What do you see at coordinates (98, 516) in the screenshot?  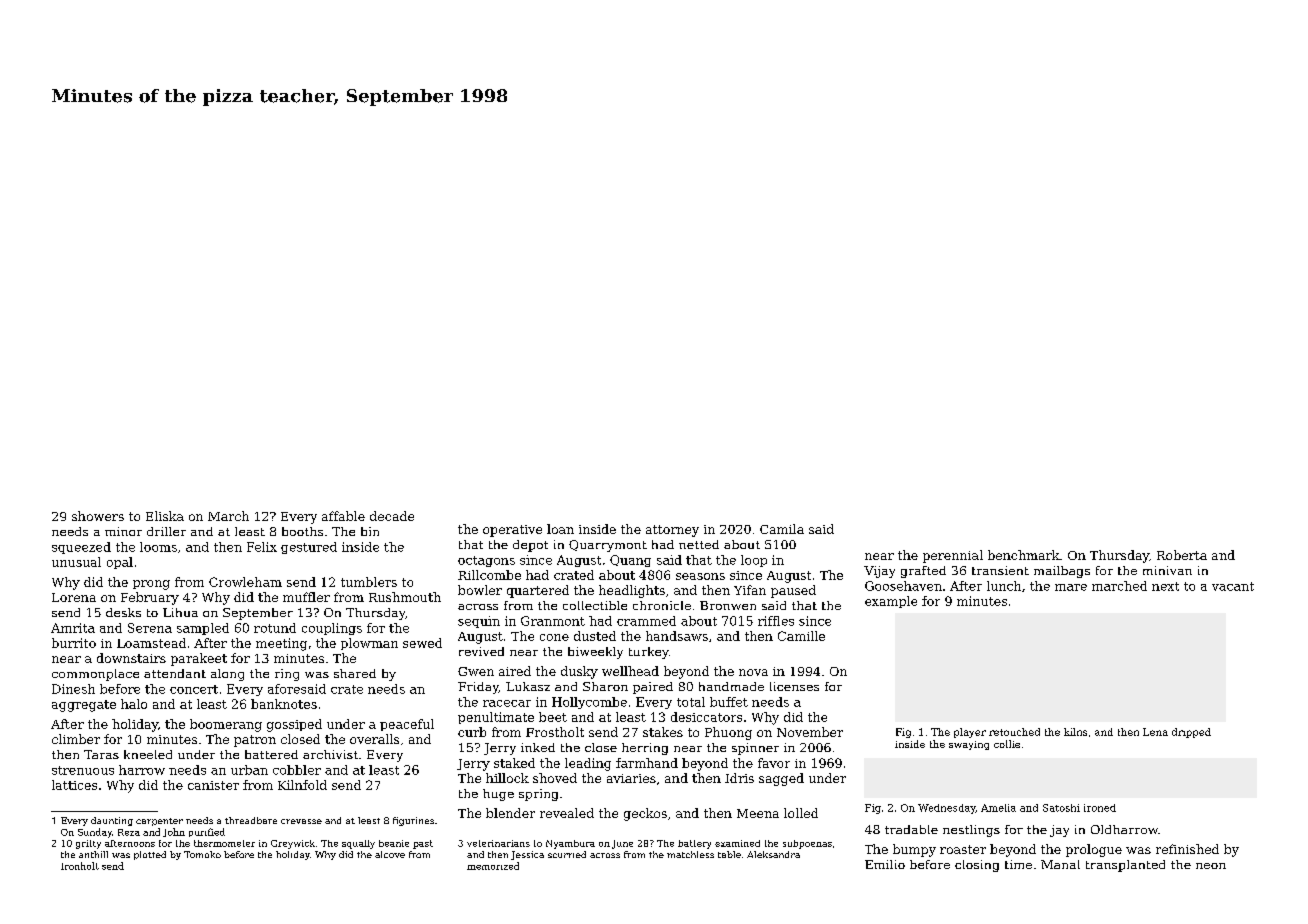 I see `showers` at bounding box center [98, 516].
